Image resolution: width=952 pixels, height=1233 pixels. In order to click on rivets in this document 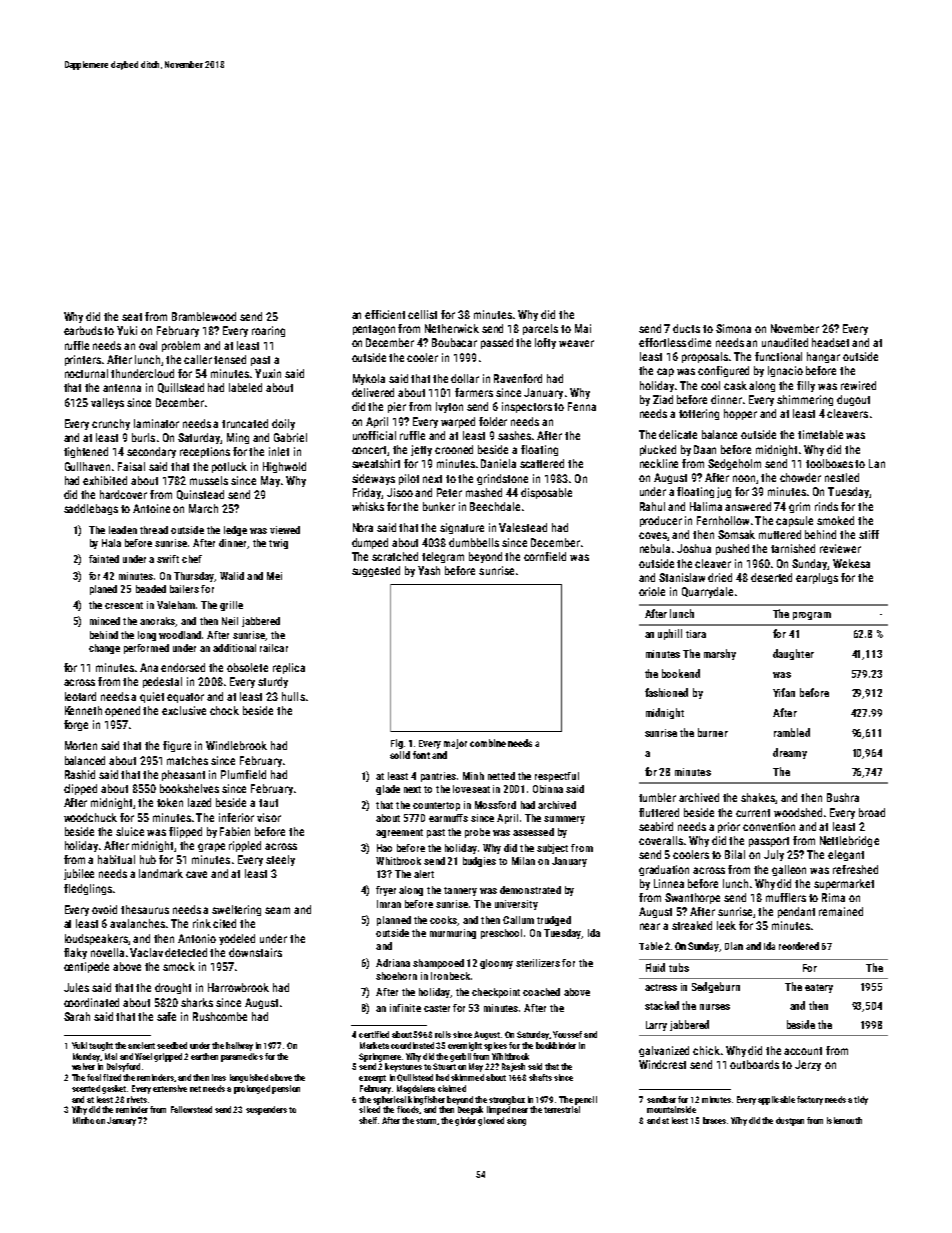, I will do `click(137, 1099)`.
